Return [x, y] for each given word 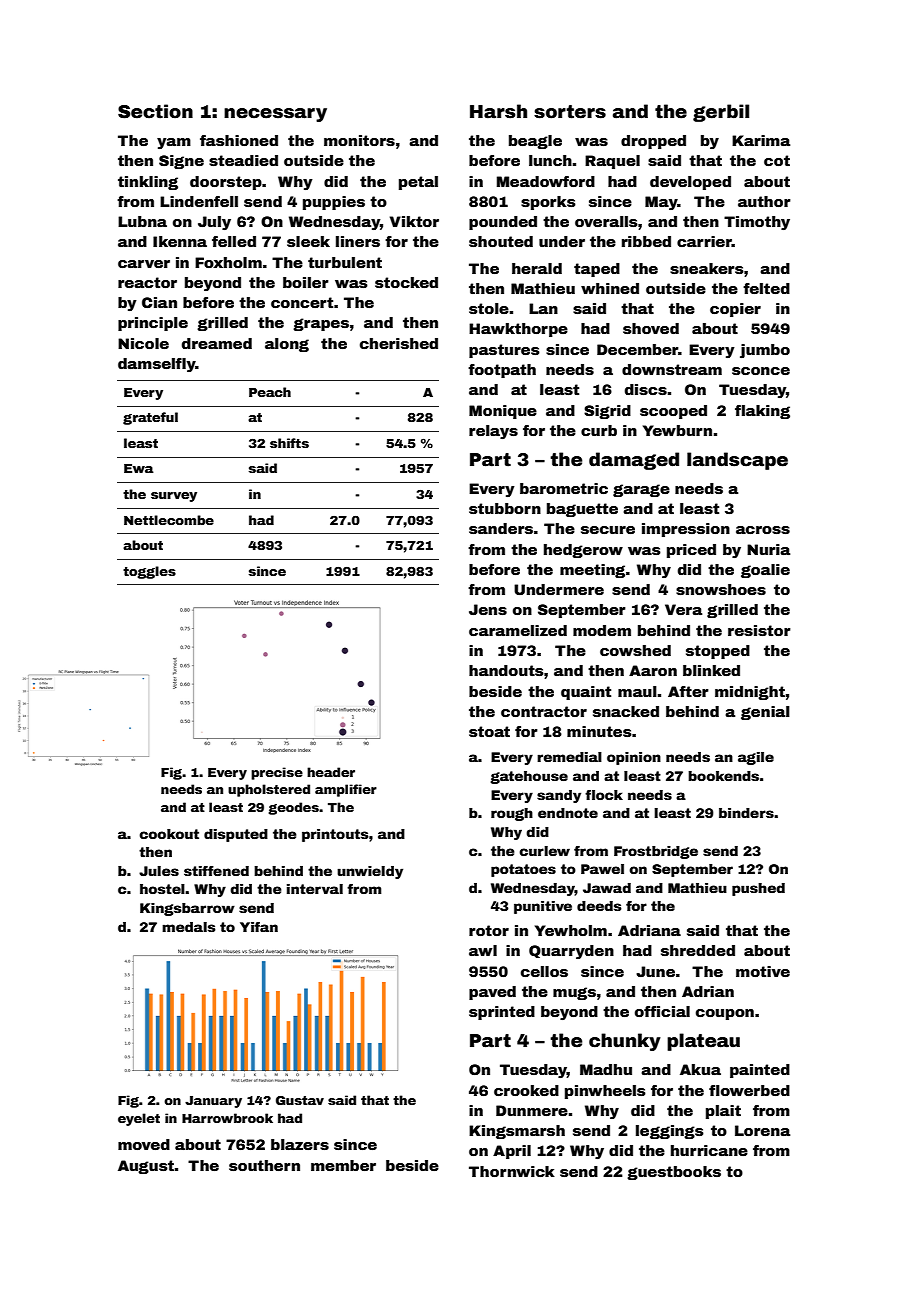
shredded [698, 950]
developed [690, 183]
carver [144, 264]
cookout [169, 834]
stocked [406, 282]
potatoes [523, 870]
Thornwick [512, 1171]
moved [144, 1144]
